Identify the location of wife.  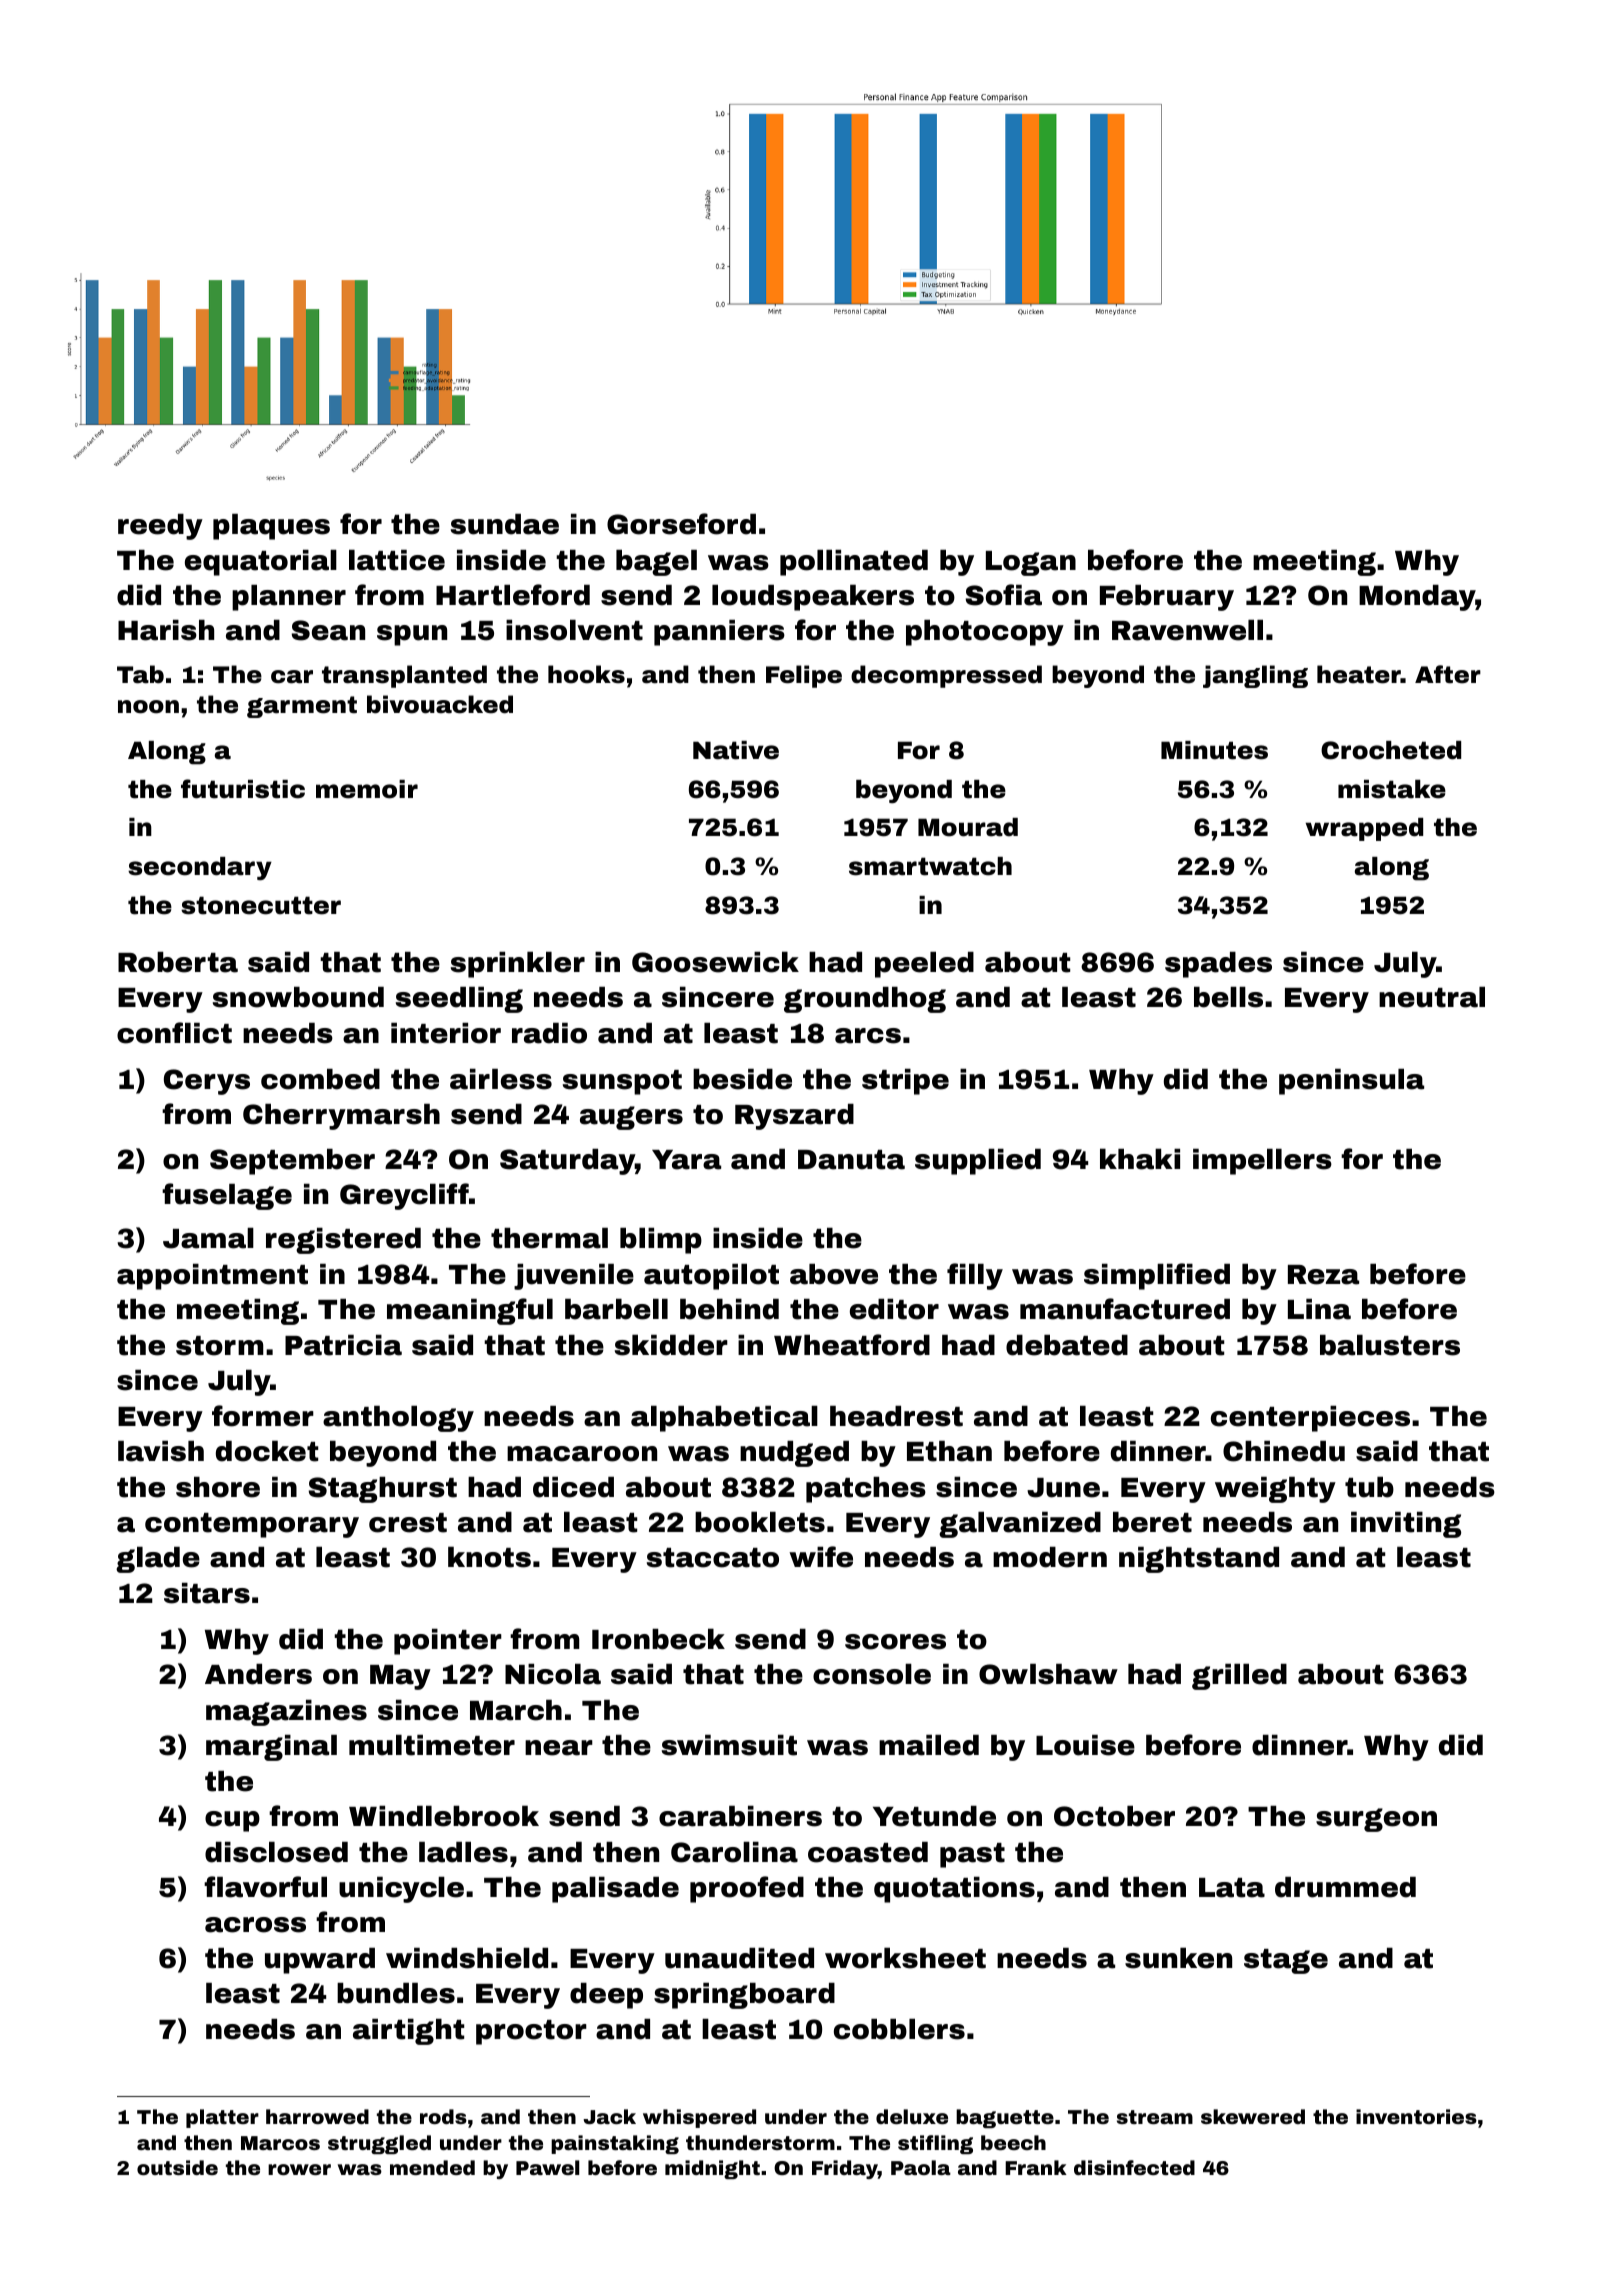
(821, 1557).
